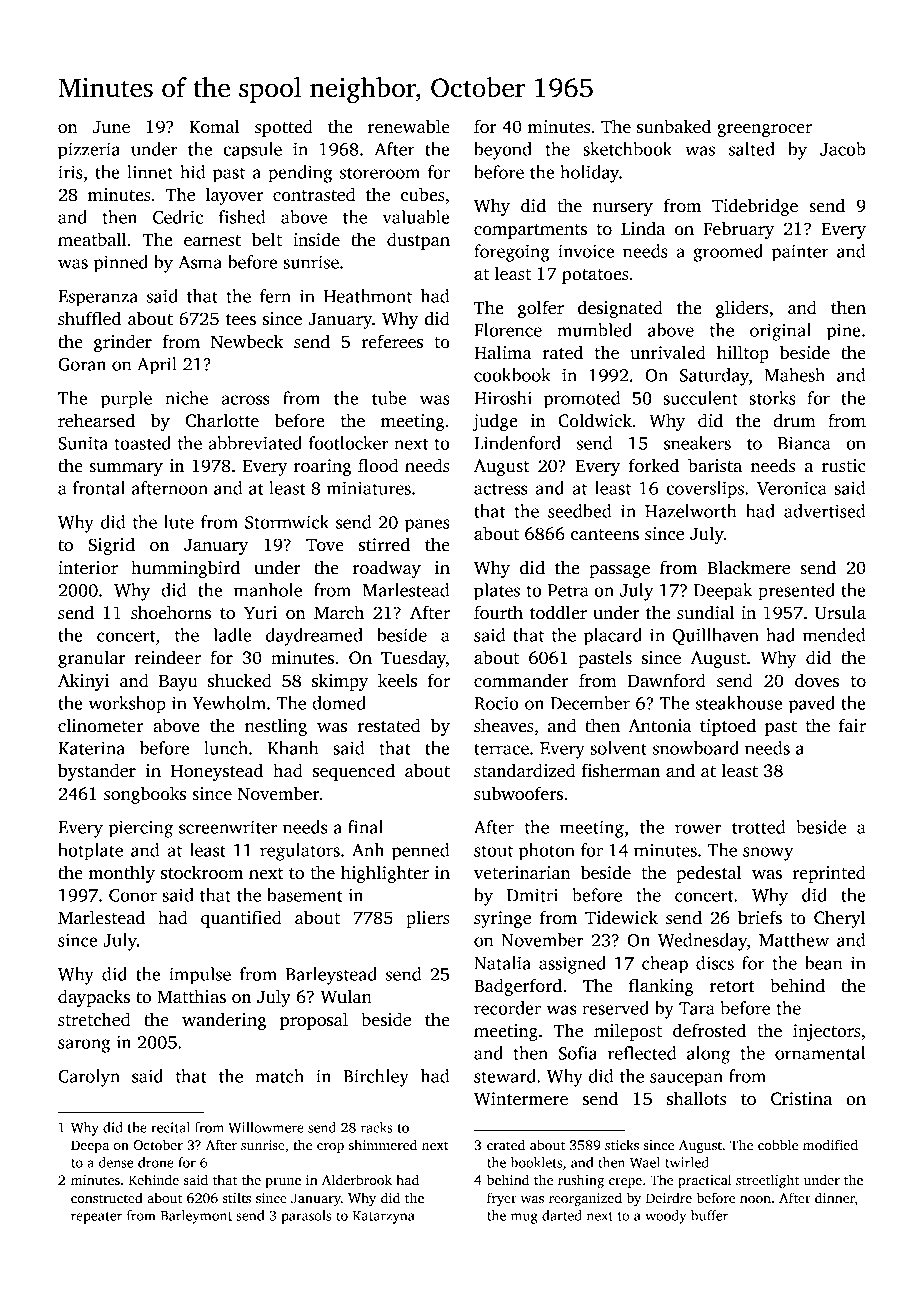 Image resolution: width=924 pixels, height=1314 pixels. I want to click on Komal, so click(214, 126).
